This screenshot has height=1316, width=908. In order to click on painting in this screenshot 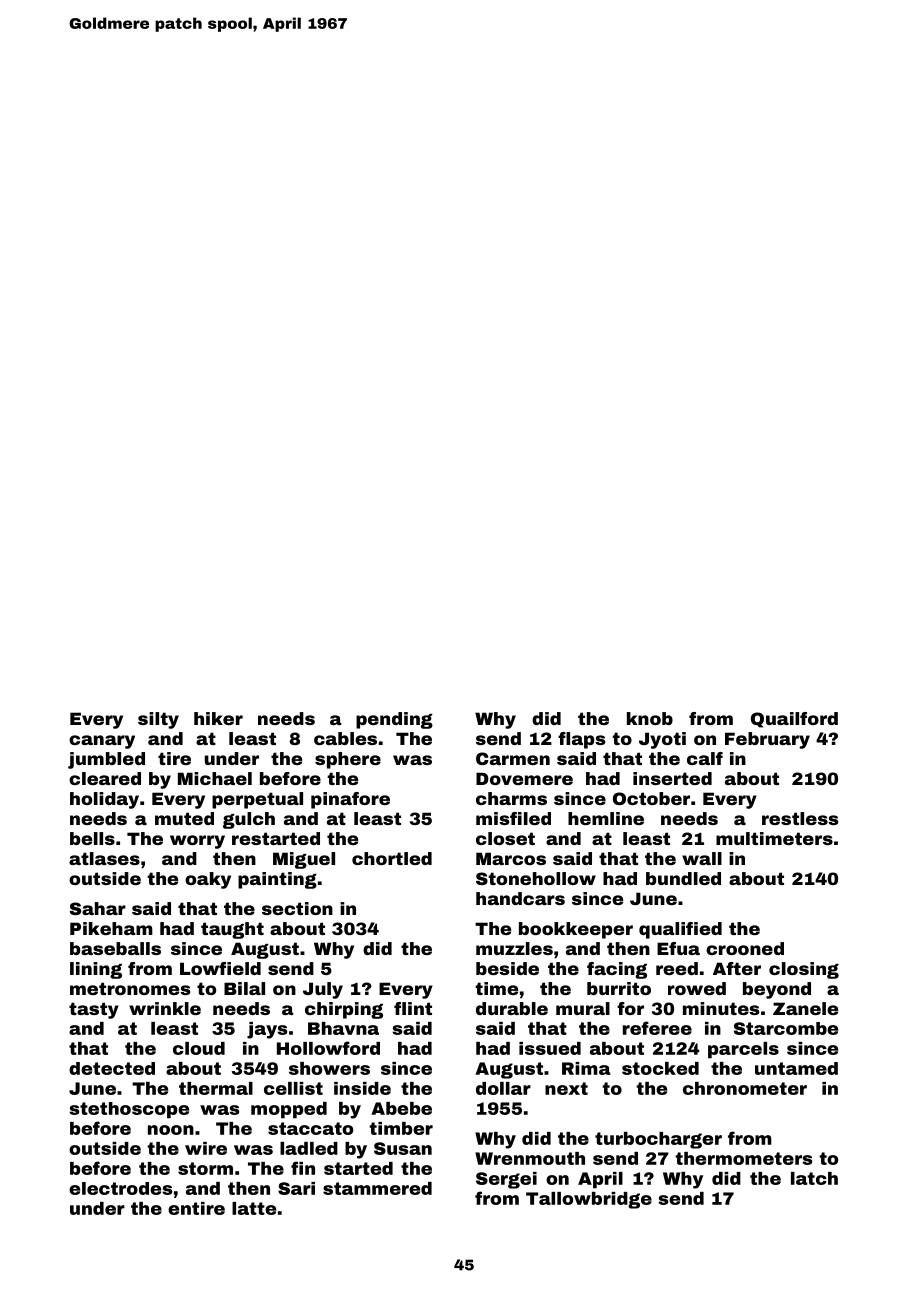, I will do `click(277, 880)`.
